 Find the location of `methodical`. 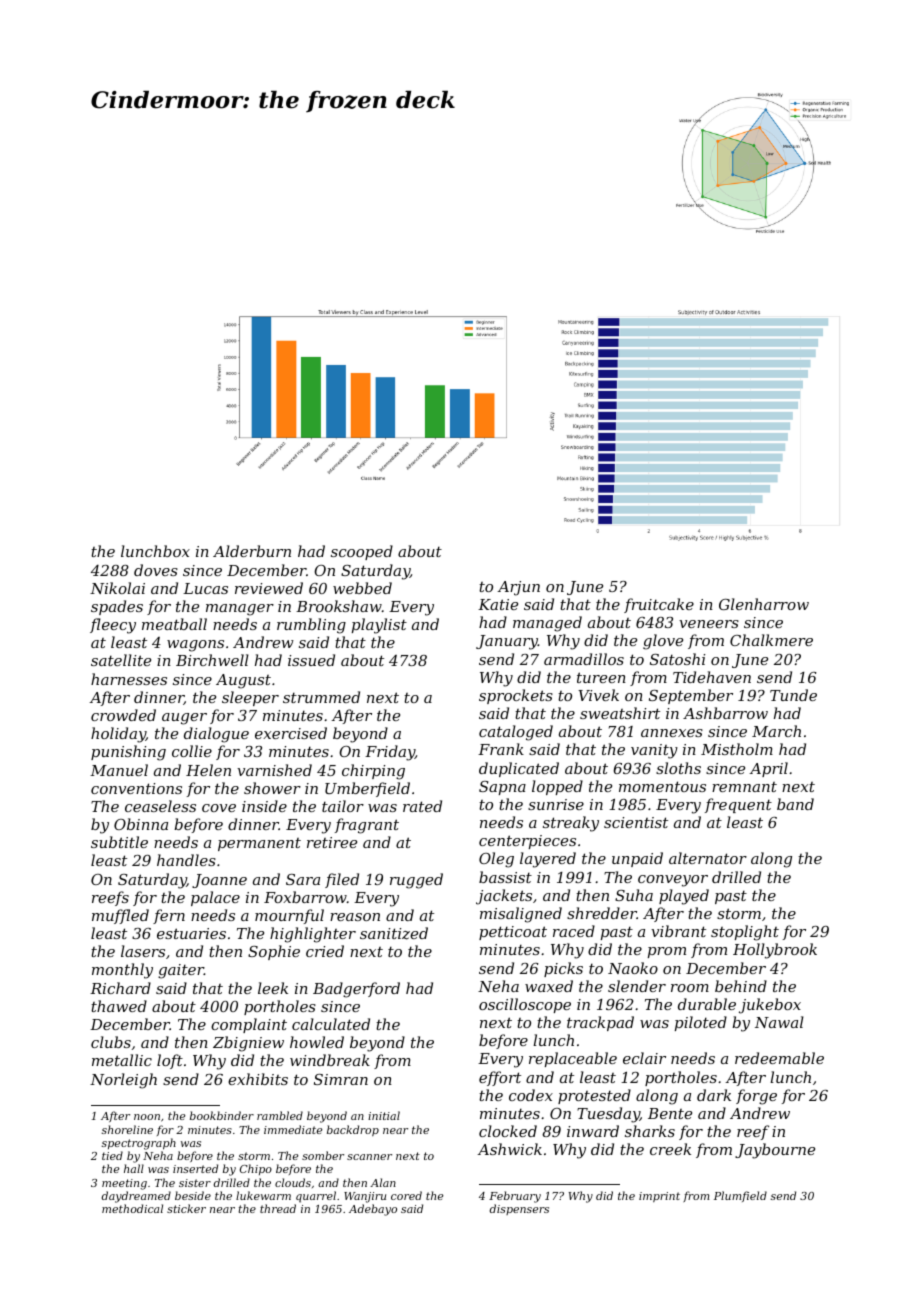

methodical is located at coordinates (132, 1208).
